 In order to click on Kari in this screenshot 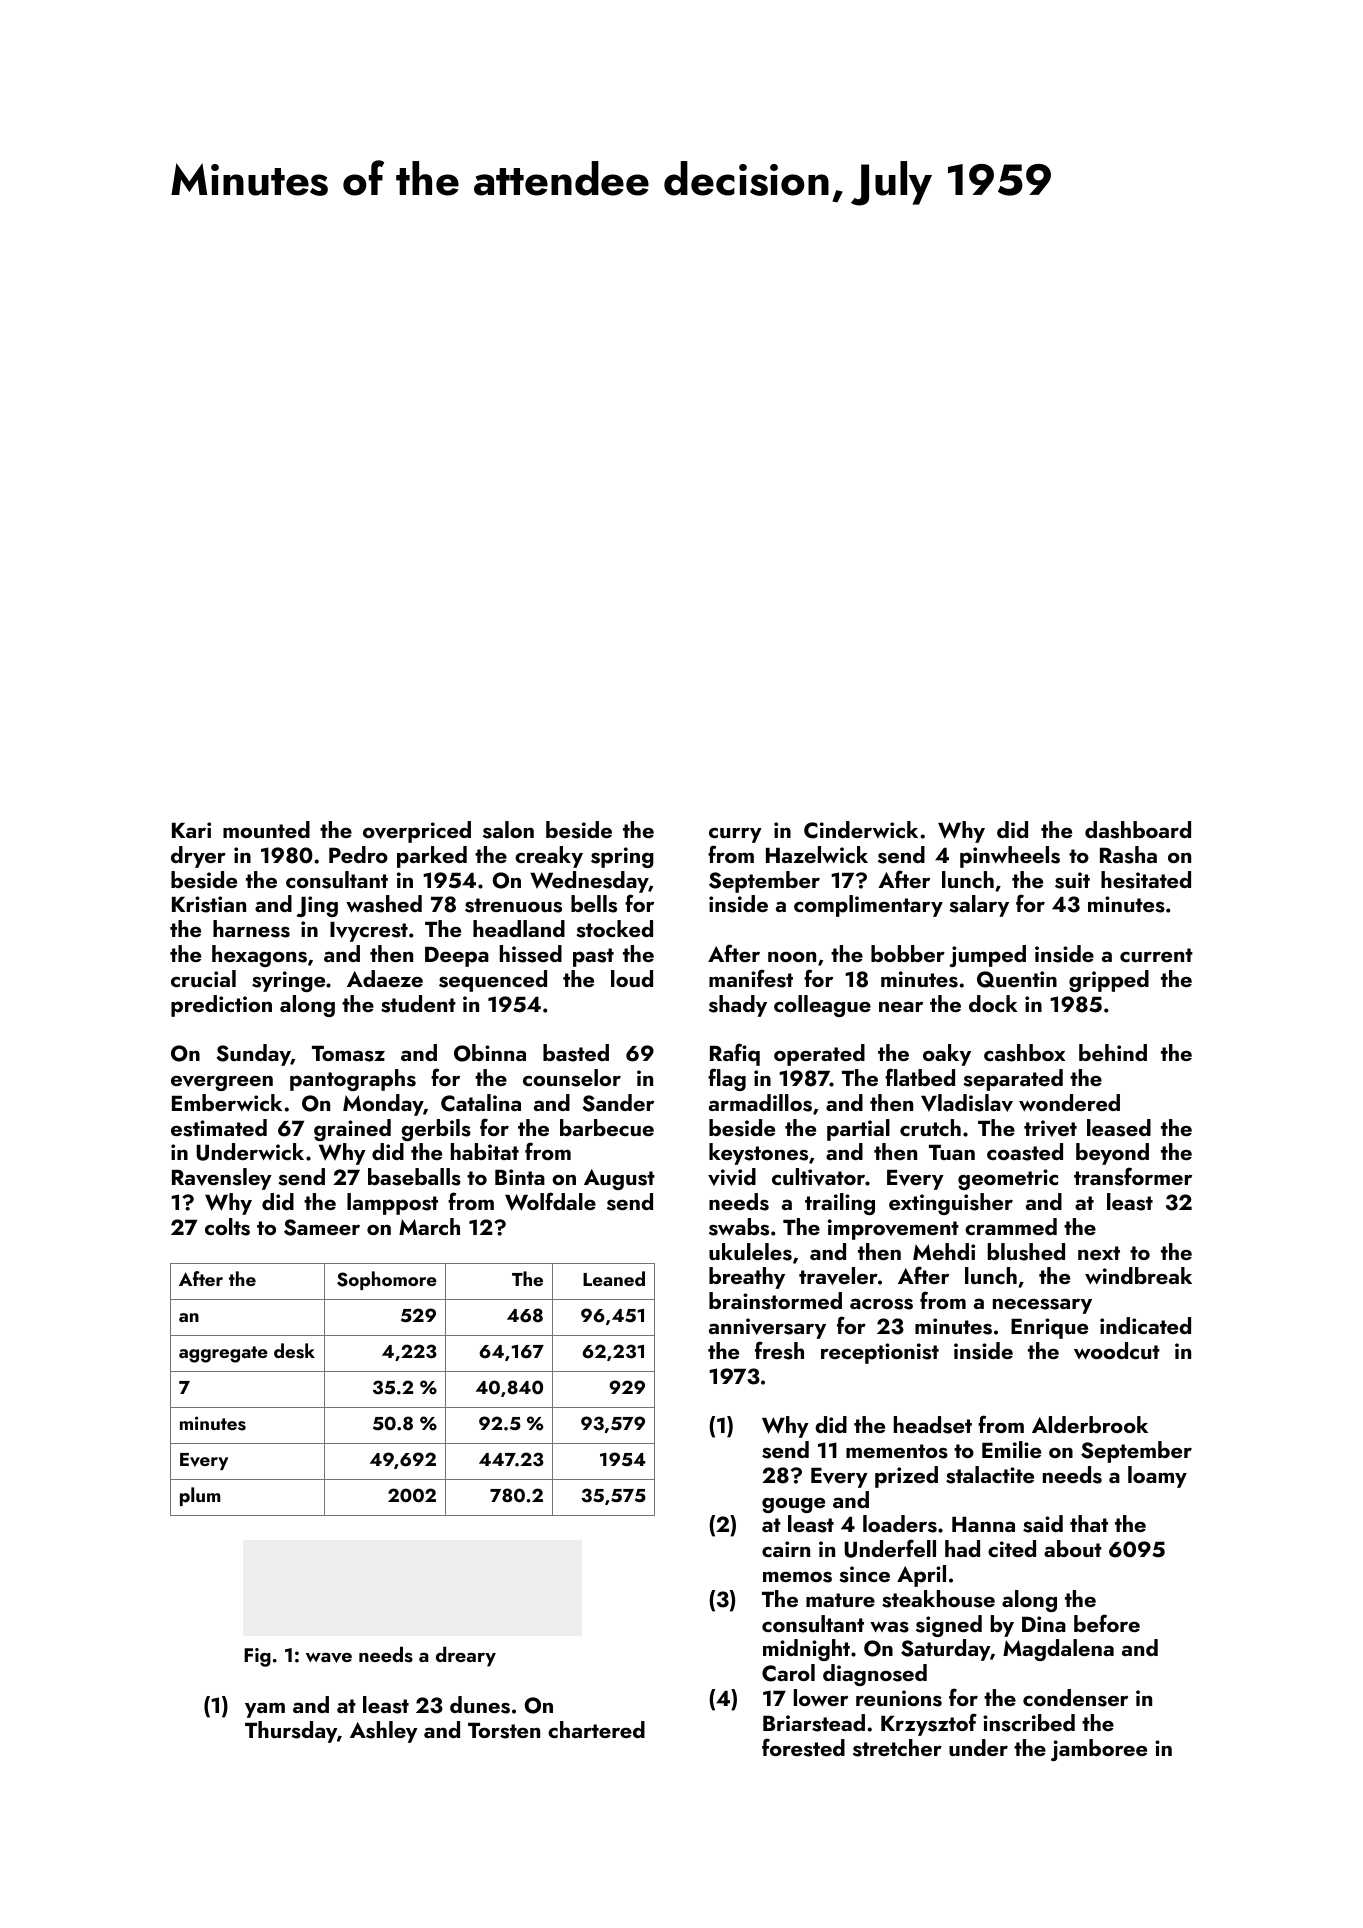, I will do `click(191, 830)`.
